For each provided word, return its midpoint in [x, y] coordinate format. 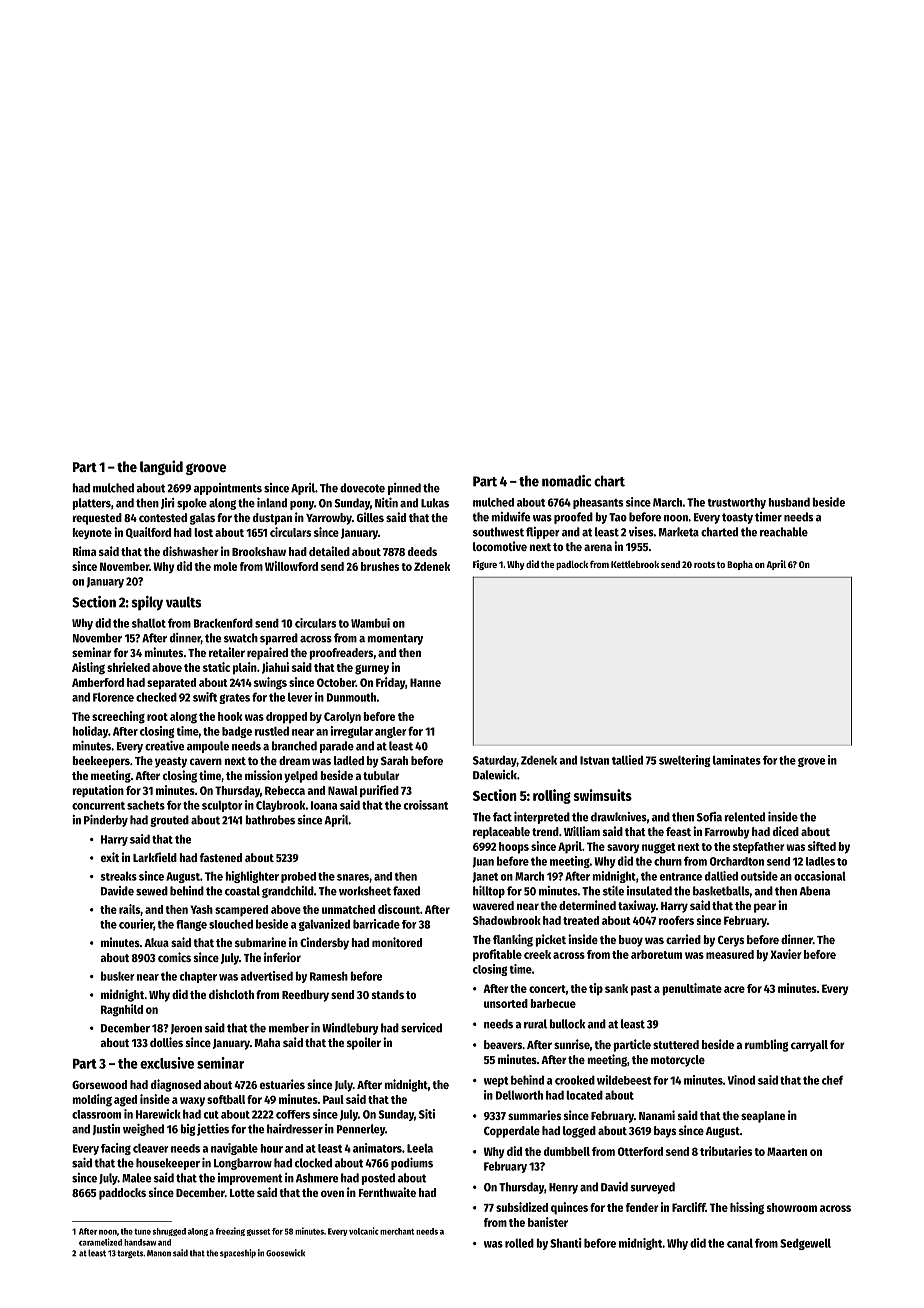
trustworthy [737, 503]
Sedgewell [805, 1244]
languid [161, 467]
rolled [519, 1243]
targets [130, 1254]
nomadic [566, 481]
